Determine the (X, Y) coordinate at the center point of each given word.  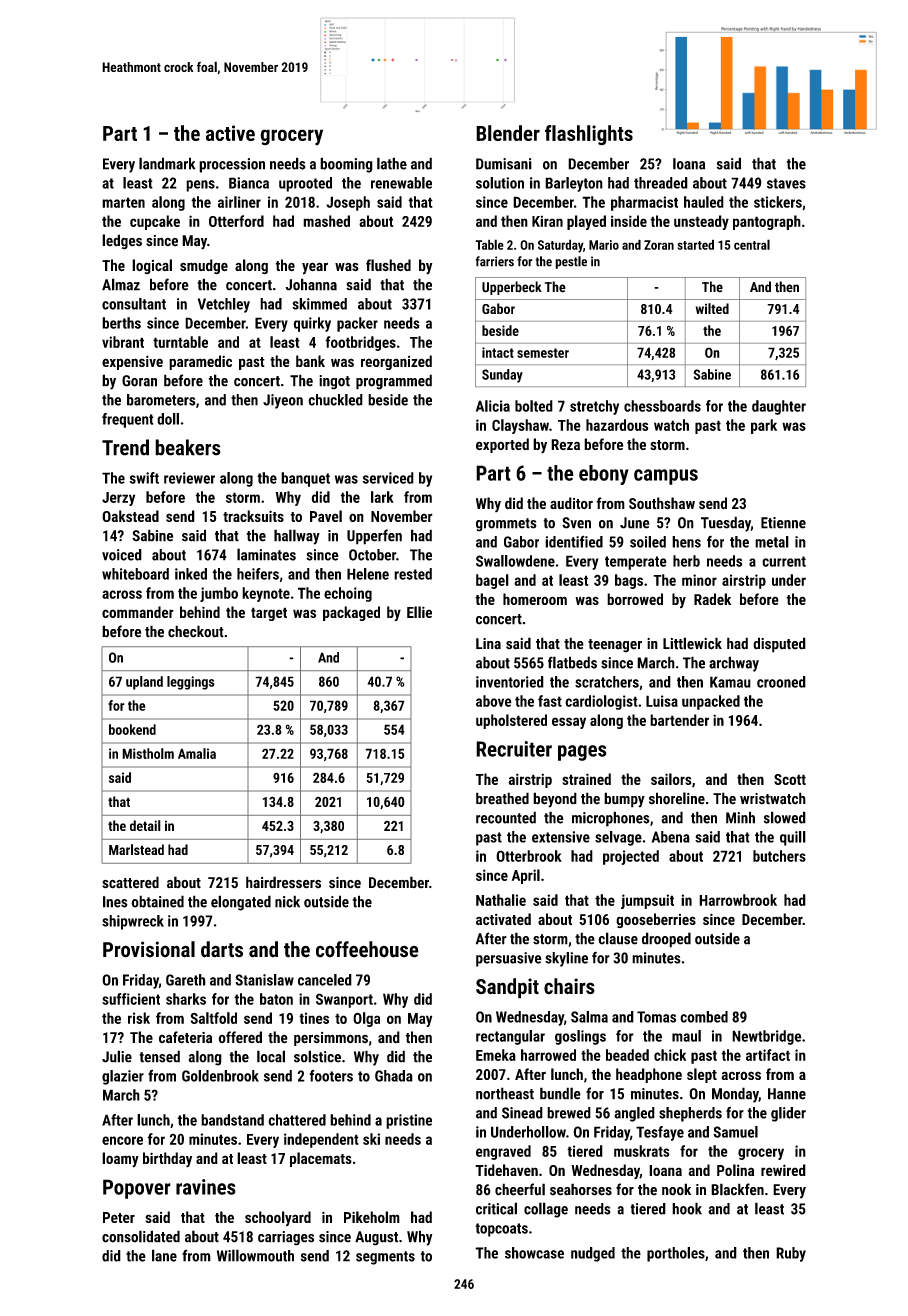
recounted (506, 817)
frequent (128, 420)
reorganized (396, 362)
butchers (779, 856)
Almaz (121, 284)
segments (385, 1258)
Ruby (791, 1254)
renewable (401, 183)
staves (786, 183)
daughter (779, 407)
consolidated (141, 1236)
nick (287, 901)
